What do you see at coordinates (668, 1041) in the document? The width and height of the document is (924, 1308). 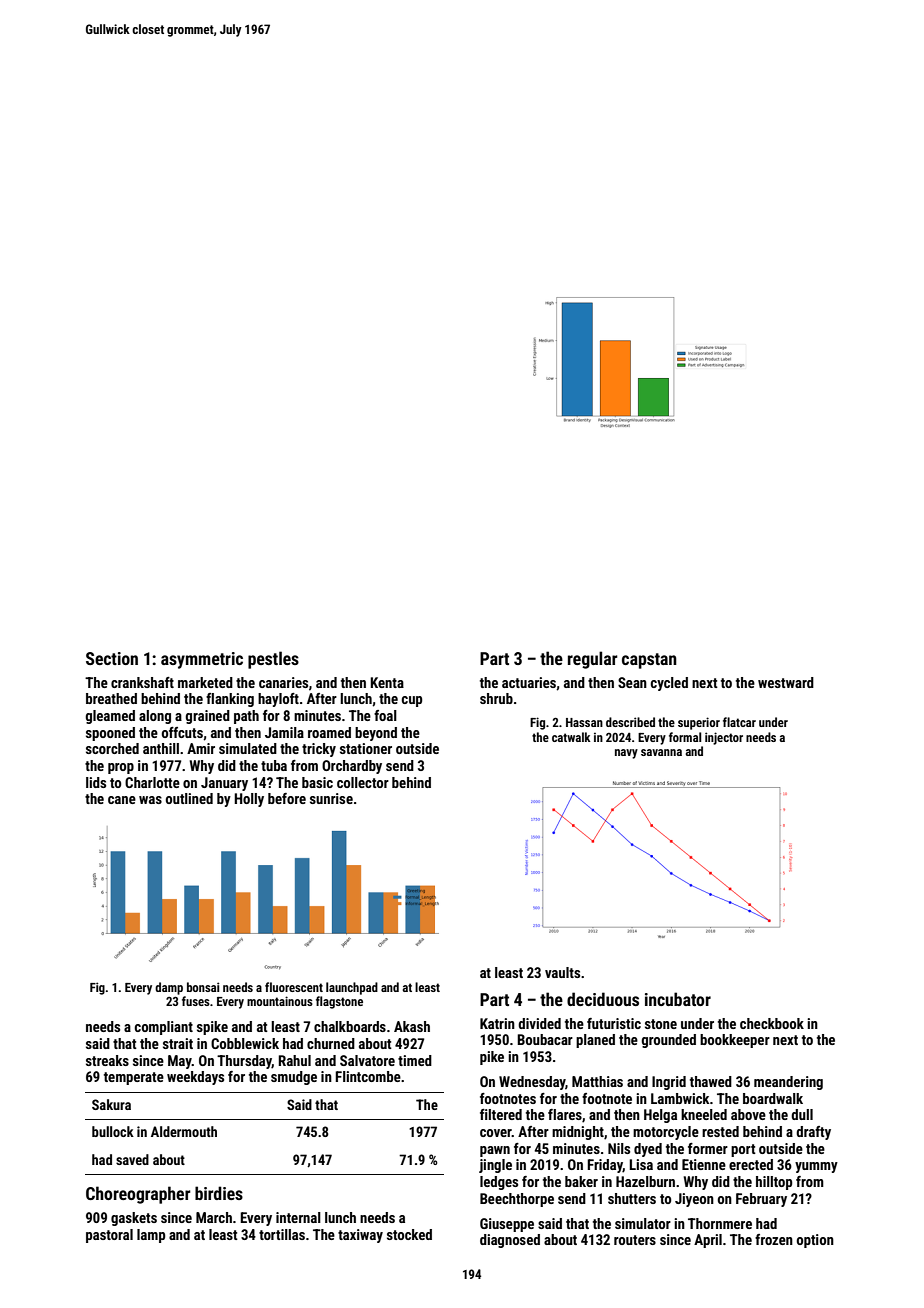 I see `grounded` at bounding box center [668, 1041].
